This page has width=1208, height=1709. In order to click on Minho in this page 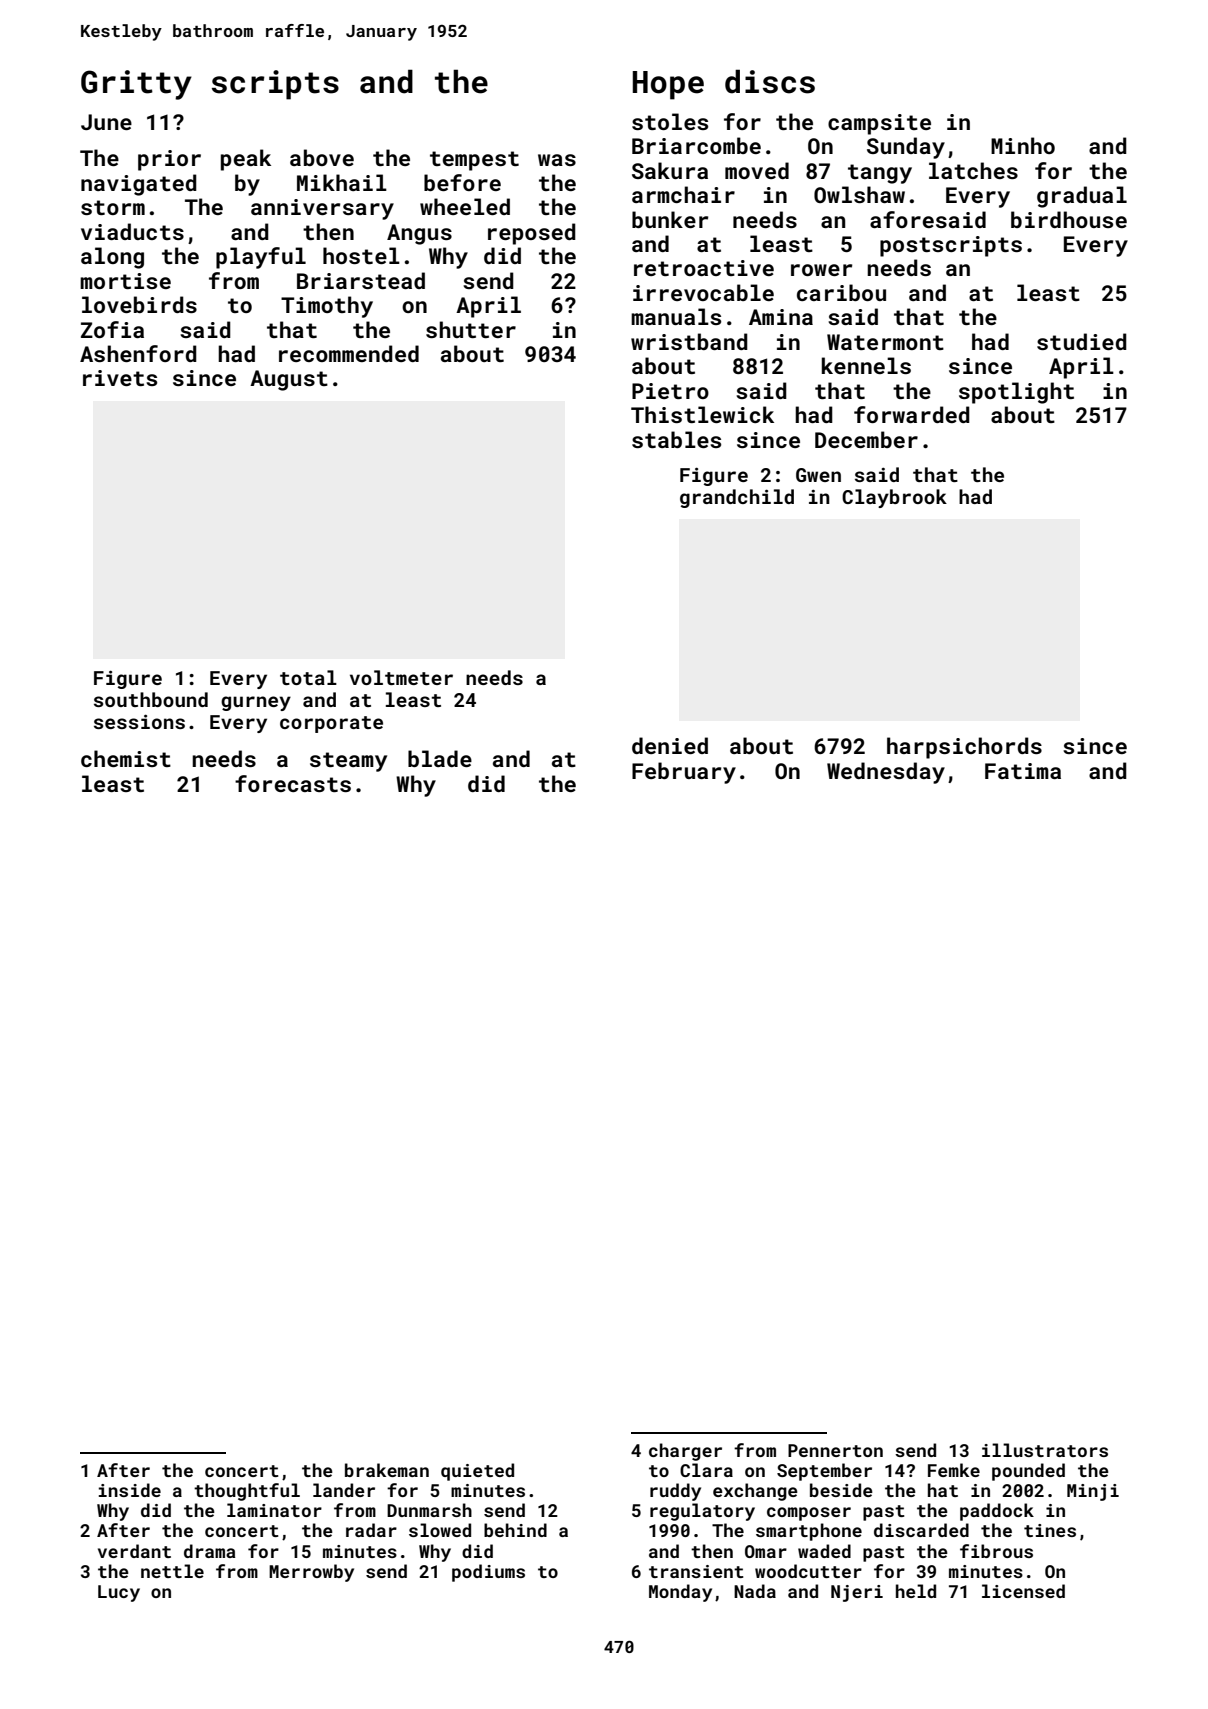, I will do `click(1023, 145)`.
